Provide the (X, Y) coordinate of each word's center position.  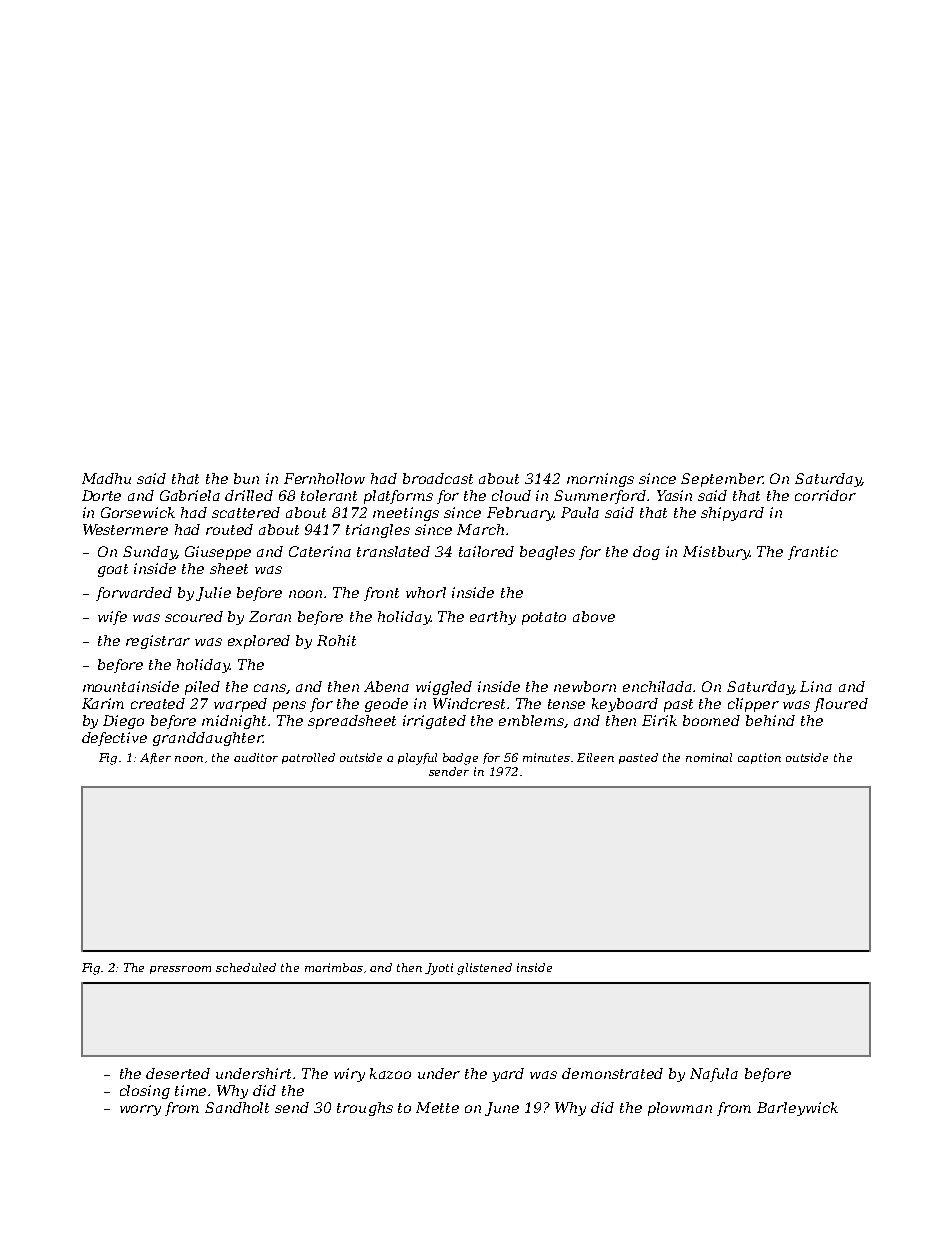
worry (140, 1110)
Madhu (106, 478)
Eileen (595, 757)
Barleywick (797, 1109)
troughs (365, 1109)
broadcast (438, 478)
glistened (484, 969)
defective (114, 739)
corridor (825, 495)
